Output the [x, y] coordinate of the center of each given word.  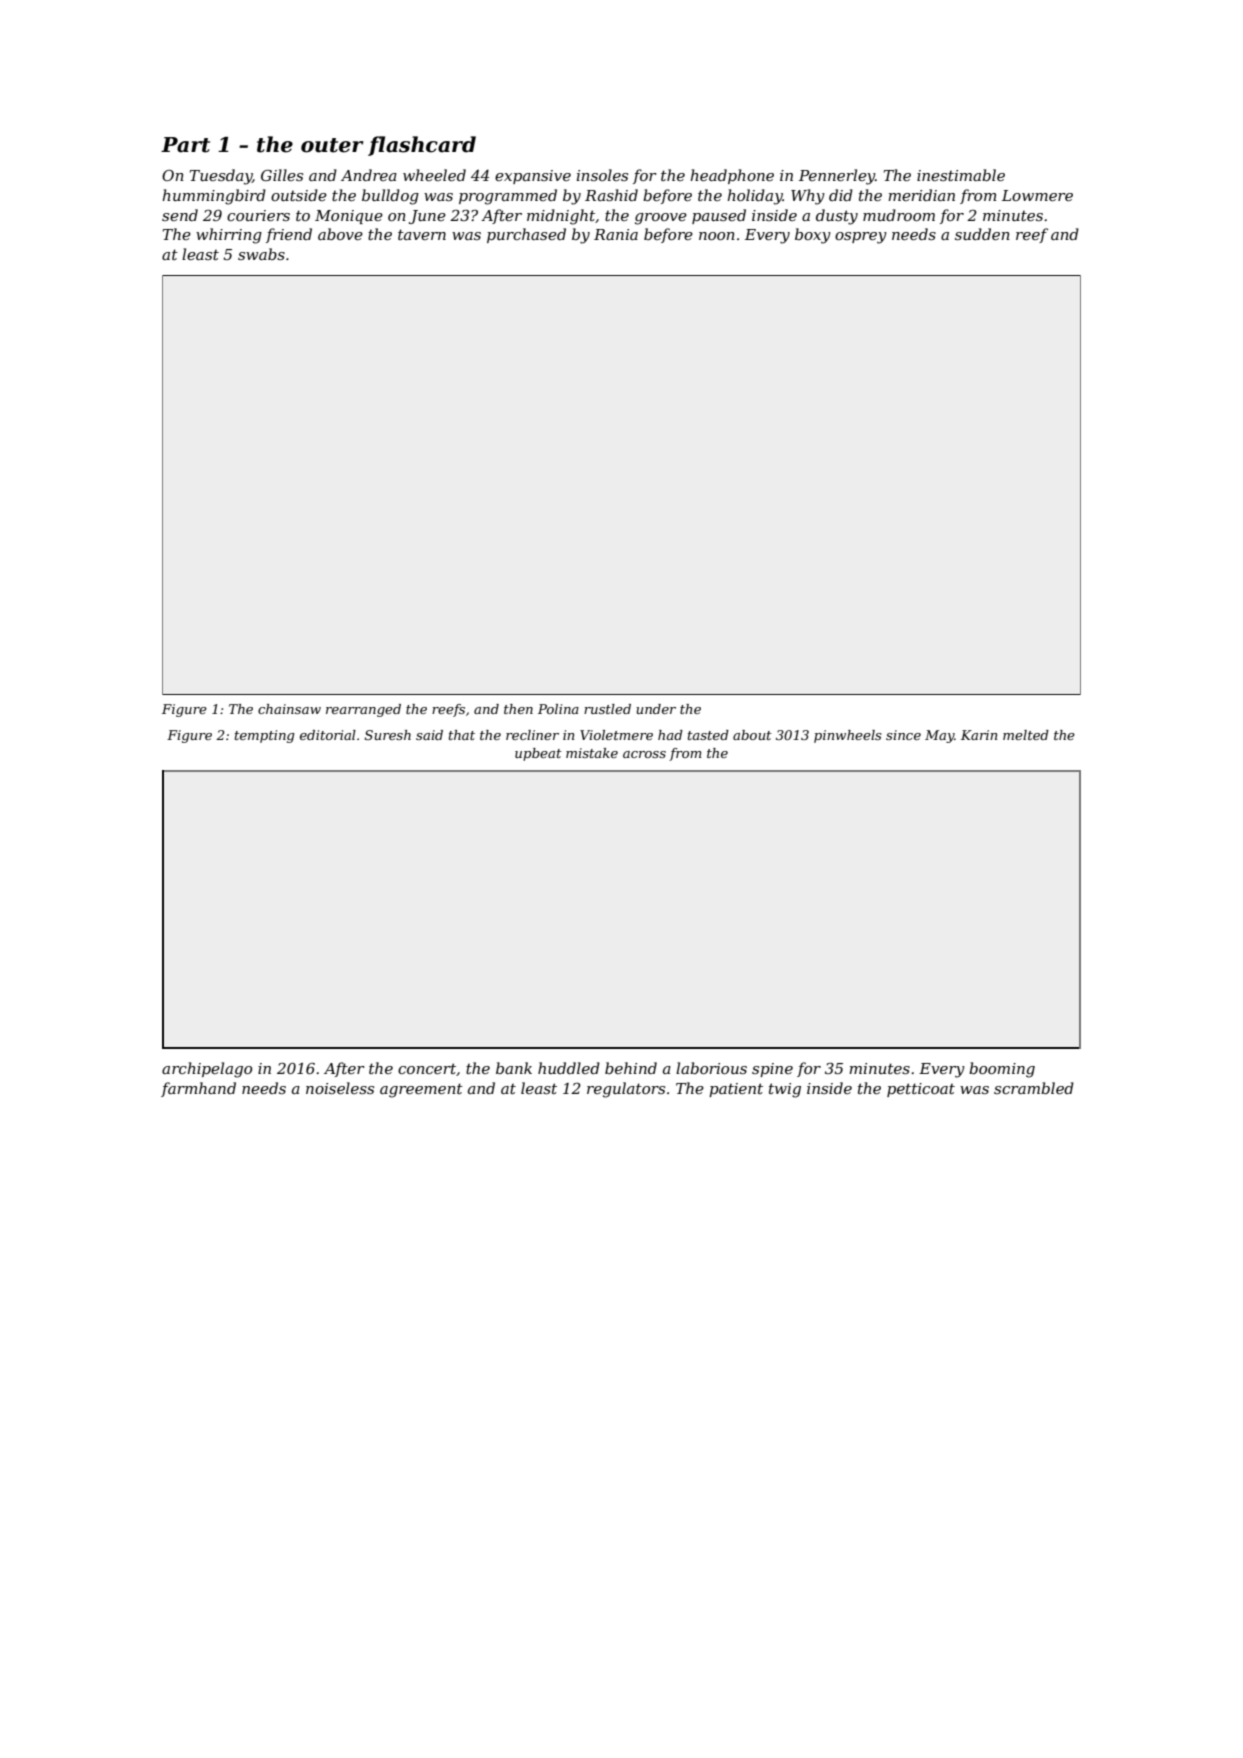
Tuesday [221, 177]
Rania [616, 234]
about [752, 735]
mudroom [899, 215]
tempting [265, 736]
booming [1002, 1070]
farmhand [198, 1089]
